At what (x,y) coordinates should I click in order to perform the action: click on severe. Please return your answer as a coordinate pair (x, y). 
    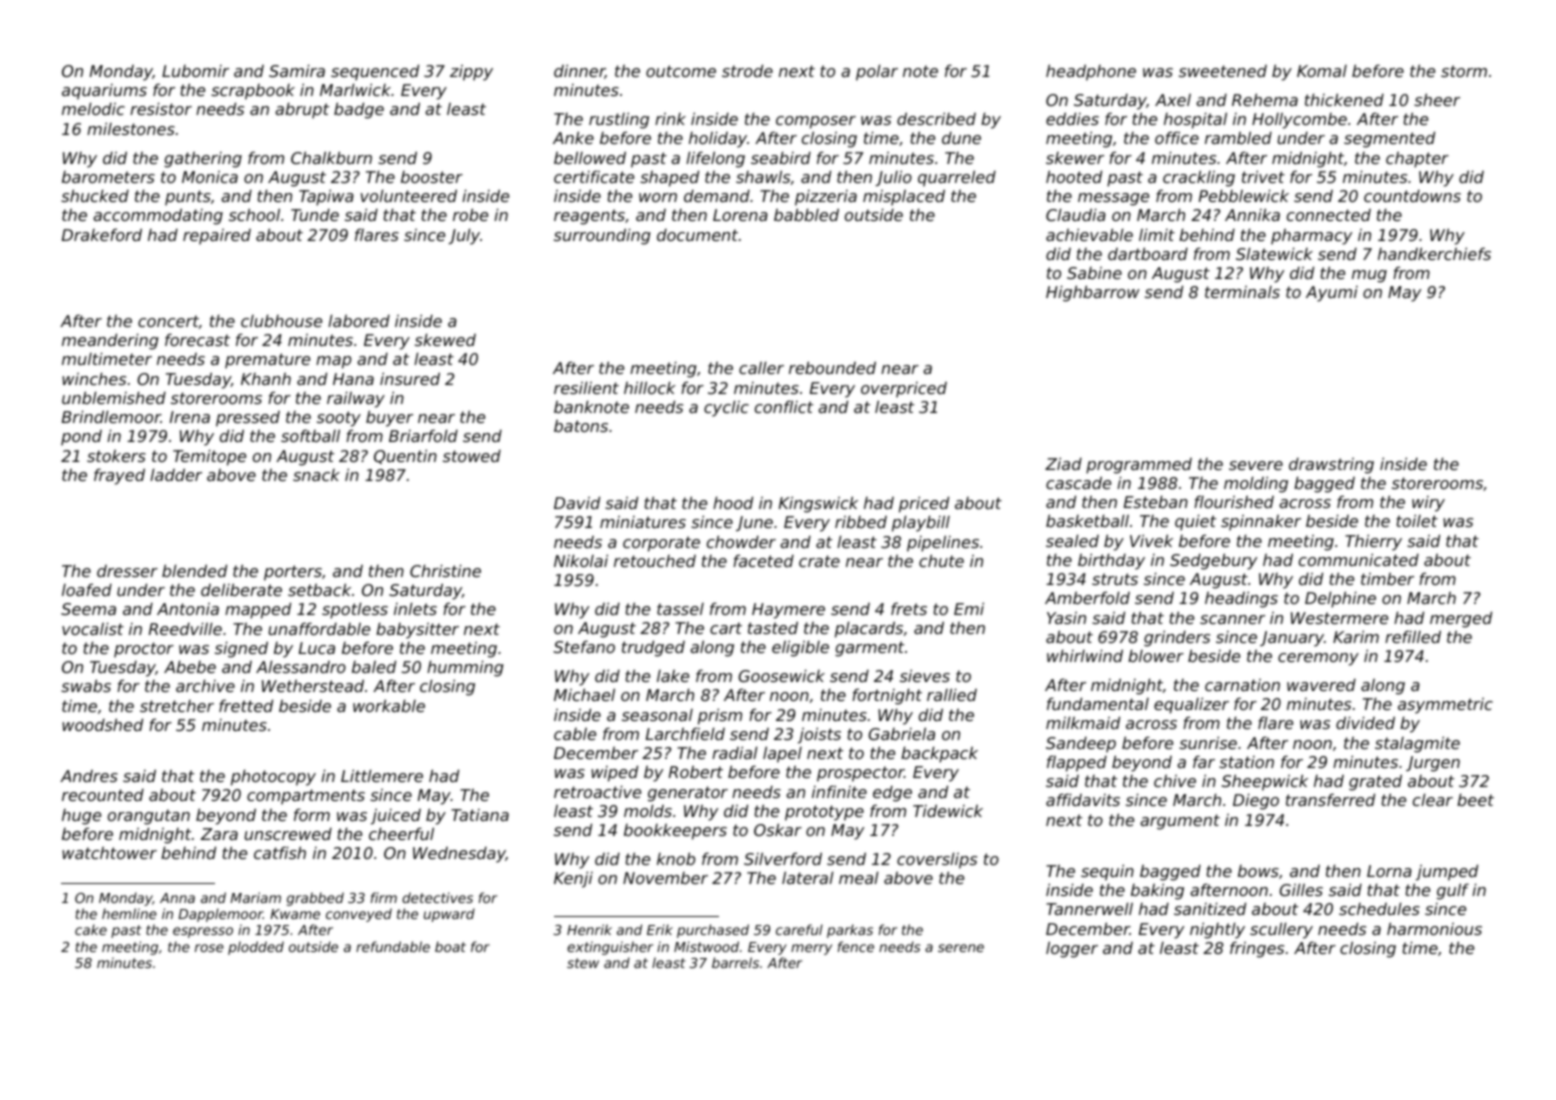
    Looking at the image, I should click on (1256, 465).
